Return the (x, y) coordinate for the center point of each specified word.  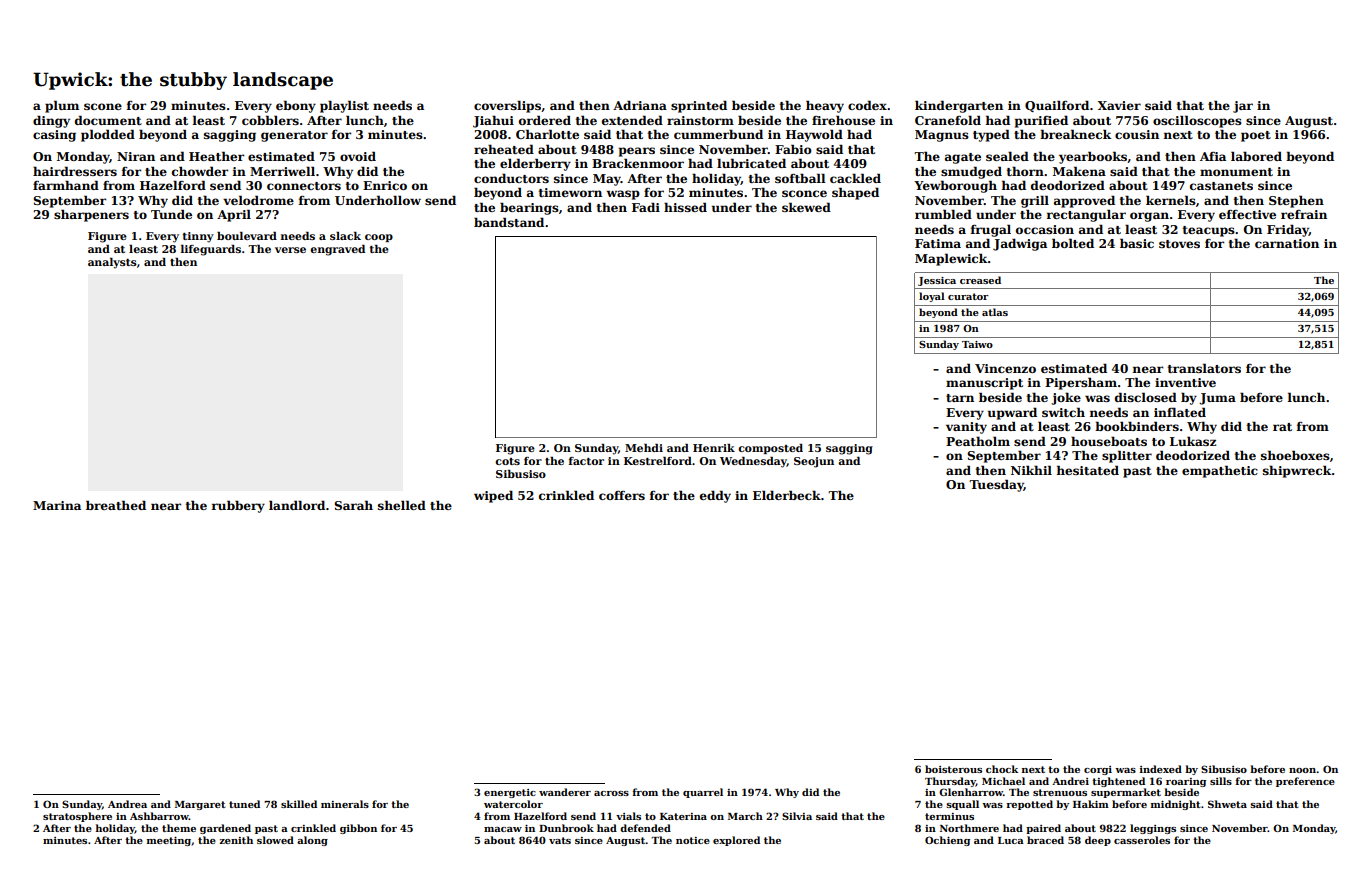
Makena (1079, 171)
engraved (337, 250)
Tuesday (996, 485)
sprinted (699, 106)
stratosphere (77, 817)
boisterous (953, 769)
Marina (57, 505)
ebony (296, 106)
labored (1256, 156)
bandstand (509, 222)
